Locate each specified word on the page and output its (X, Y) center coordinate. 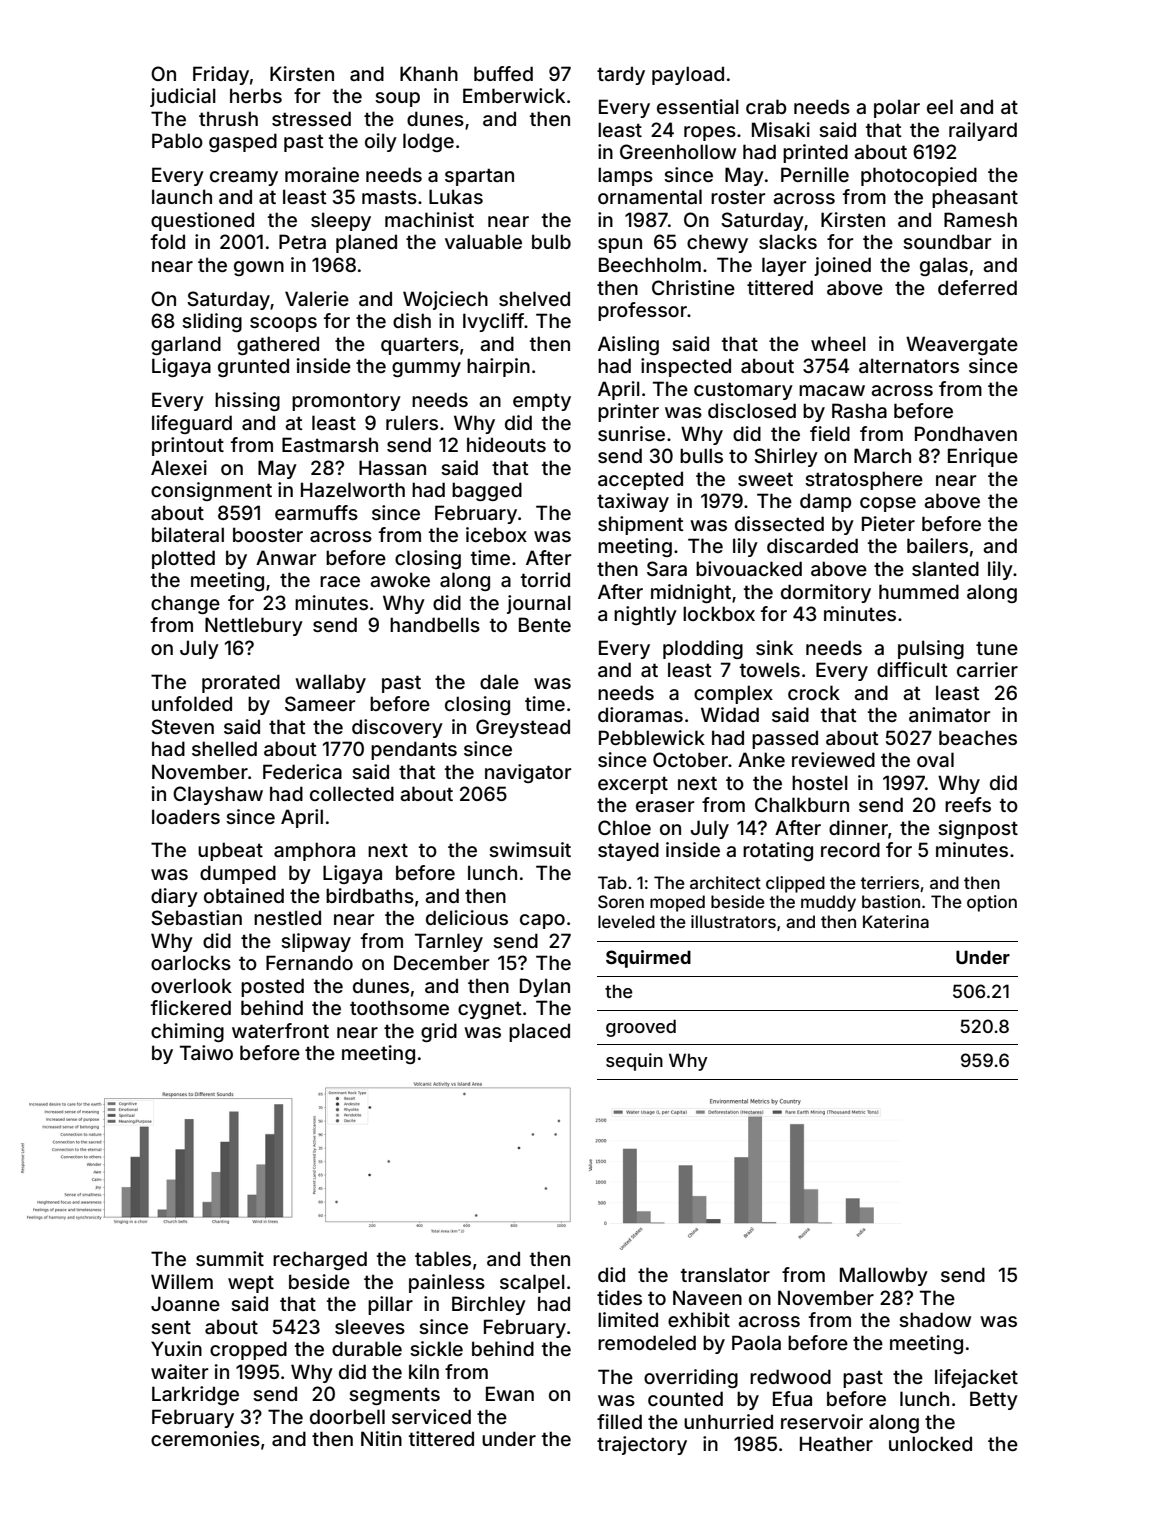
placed (539, 1032)
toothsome (399, 1007)
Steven (182, 726)
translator (725, 1274)
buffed (503, 73)
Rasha (859, 410)
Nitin (381, 1438)
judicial (183, 97)
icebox (496, 534)
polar (897, 108)
